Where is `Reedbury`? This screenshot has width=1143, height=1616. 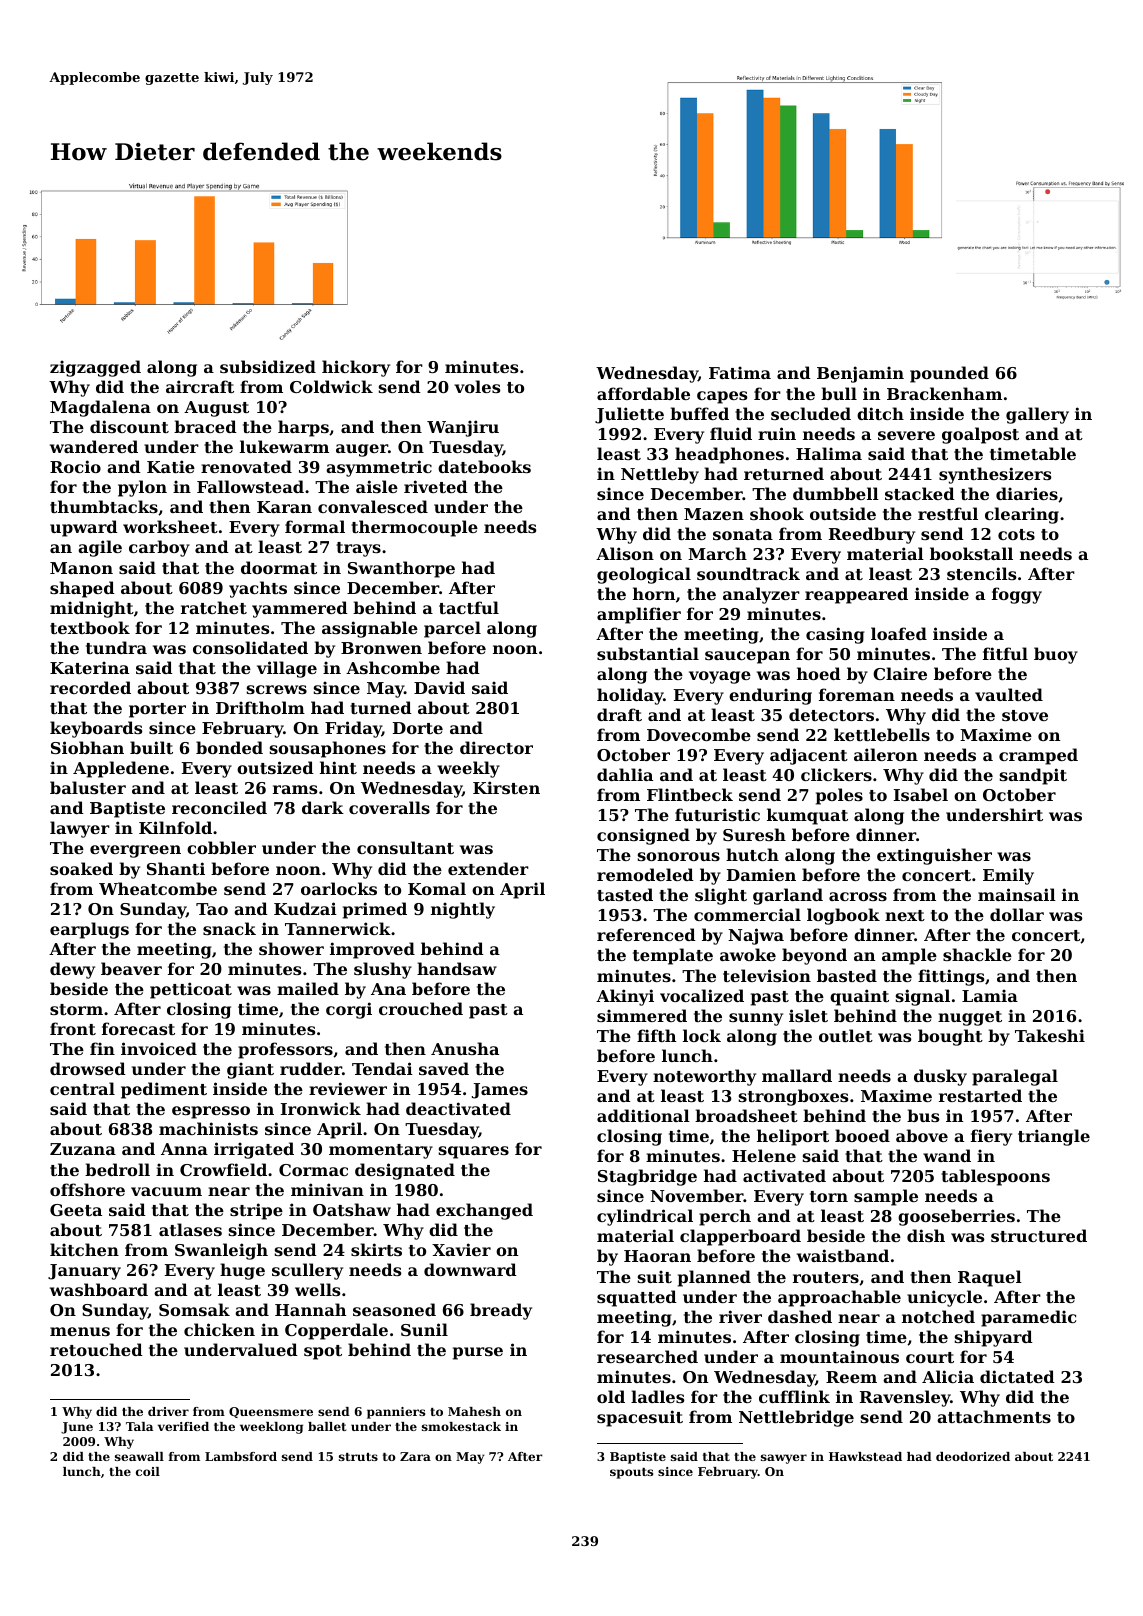 Reedbury is located at coordinates (872, 535).
